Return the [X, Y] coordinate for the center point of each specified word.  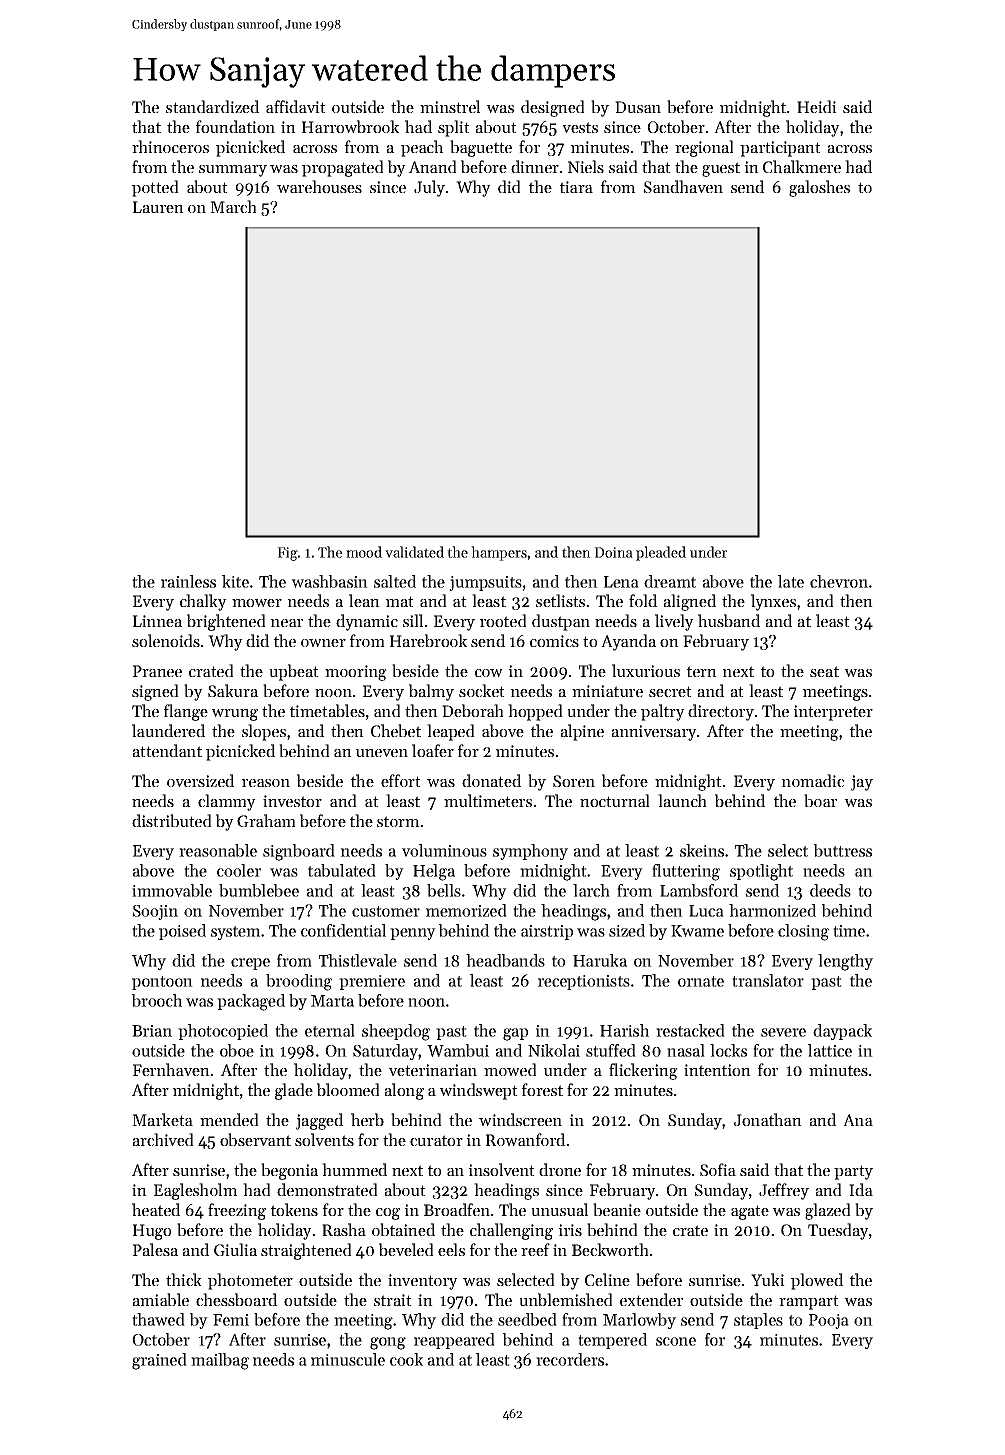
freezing [237, 1211]
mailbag [220, 1361]
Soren [574, 781]
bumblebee [259, 890]
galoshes [819, 188]
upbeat [294, 672]
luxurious [646, 670]
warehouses [319, 186]
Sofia [718, 1169]
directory [721, 712]
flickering [643, 1071]
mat [400, 601]
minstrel [450, 106]
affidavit [296, 106]
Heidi [817, 106]
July [429, 188]
